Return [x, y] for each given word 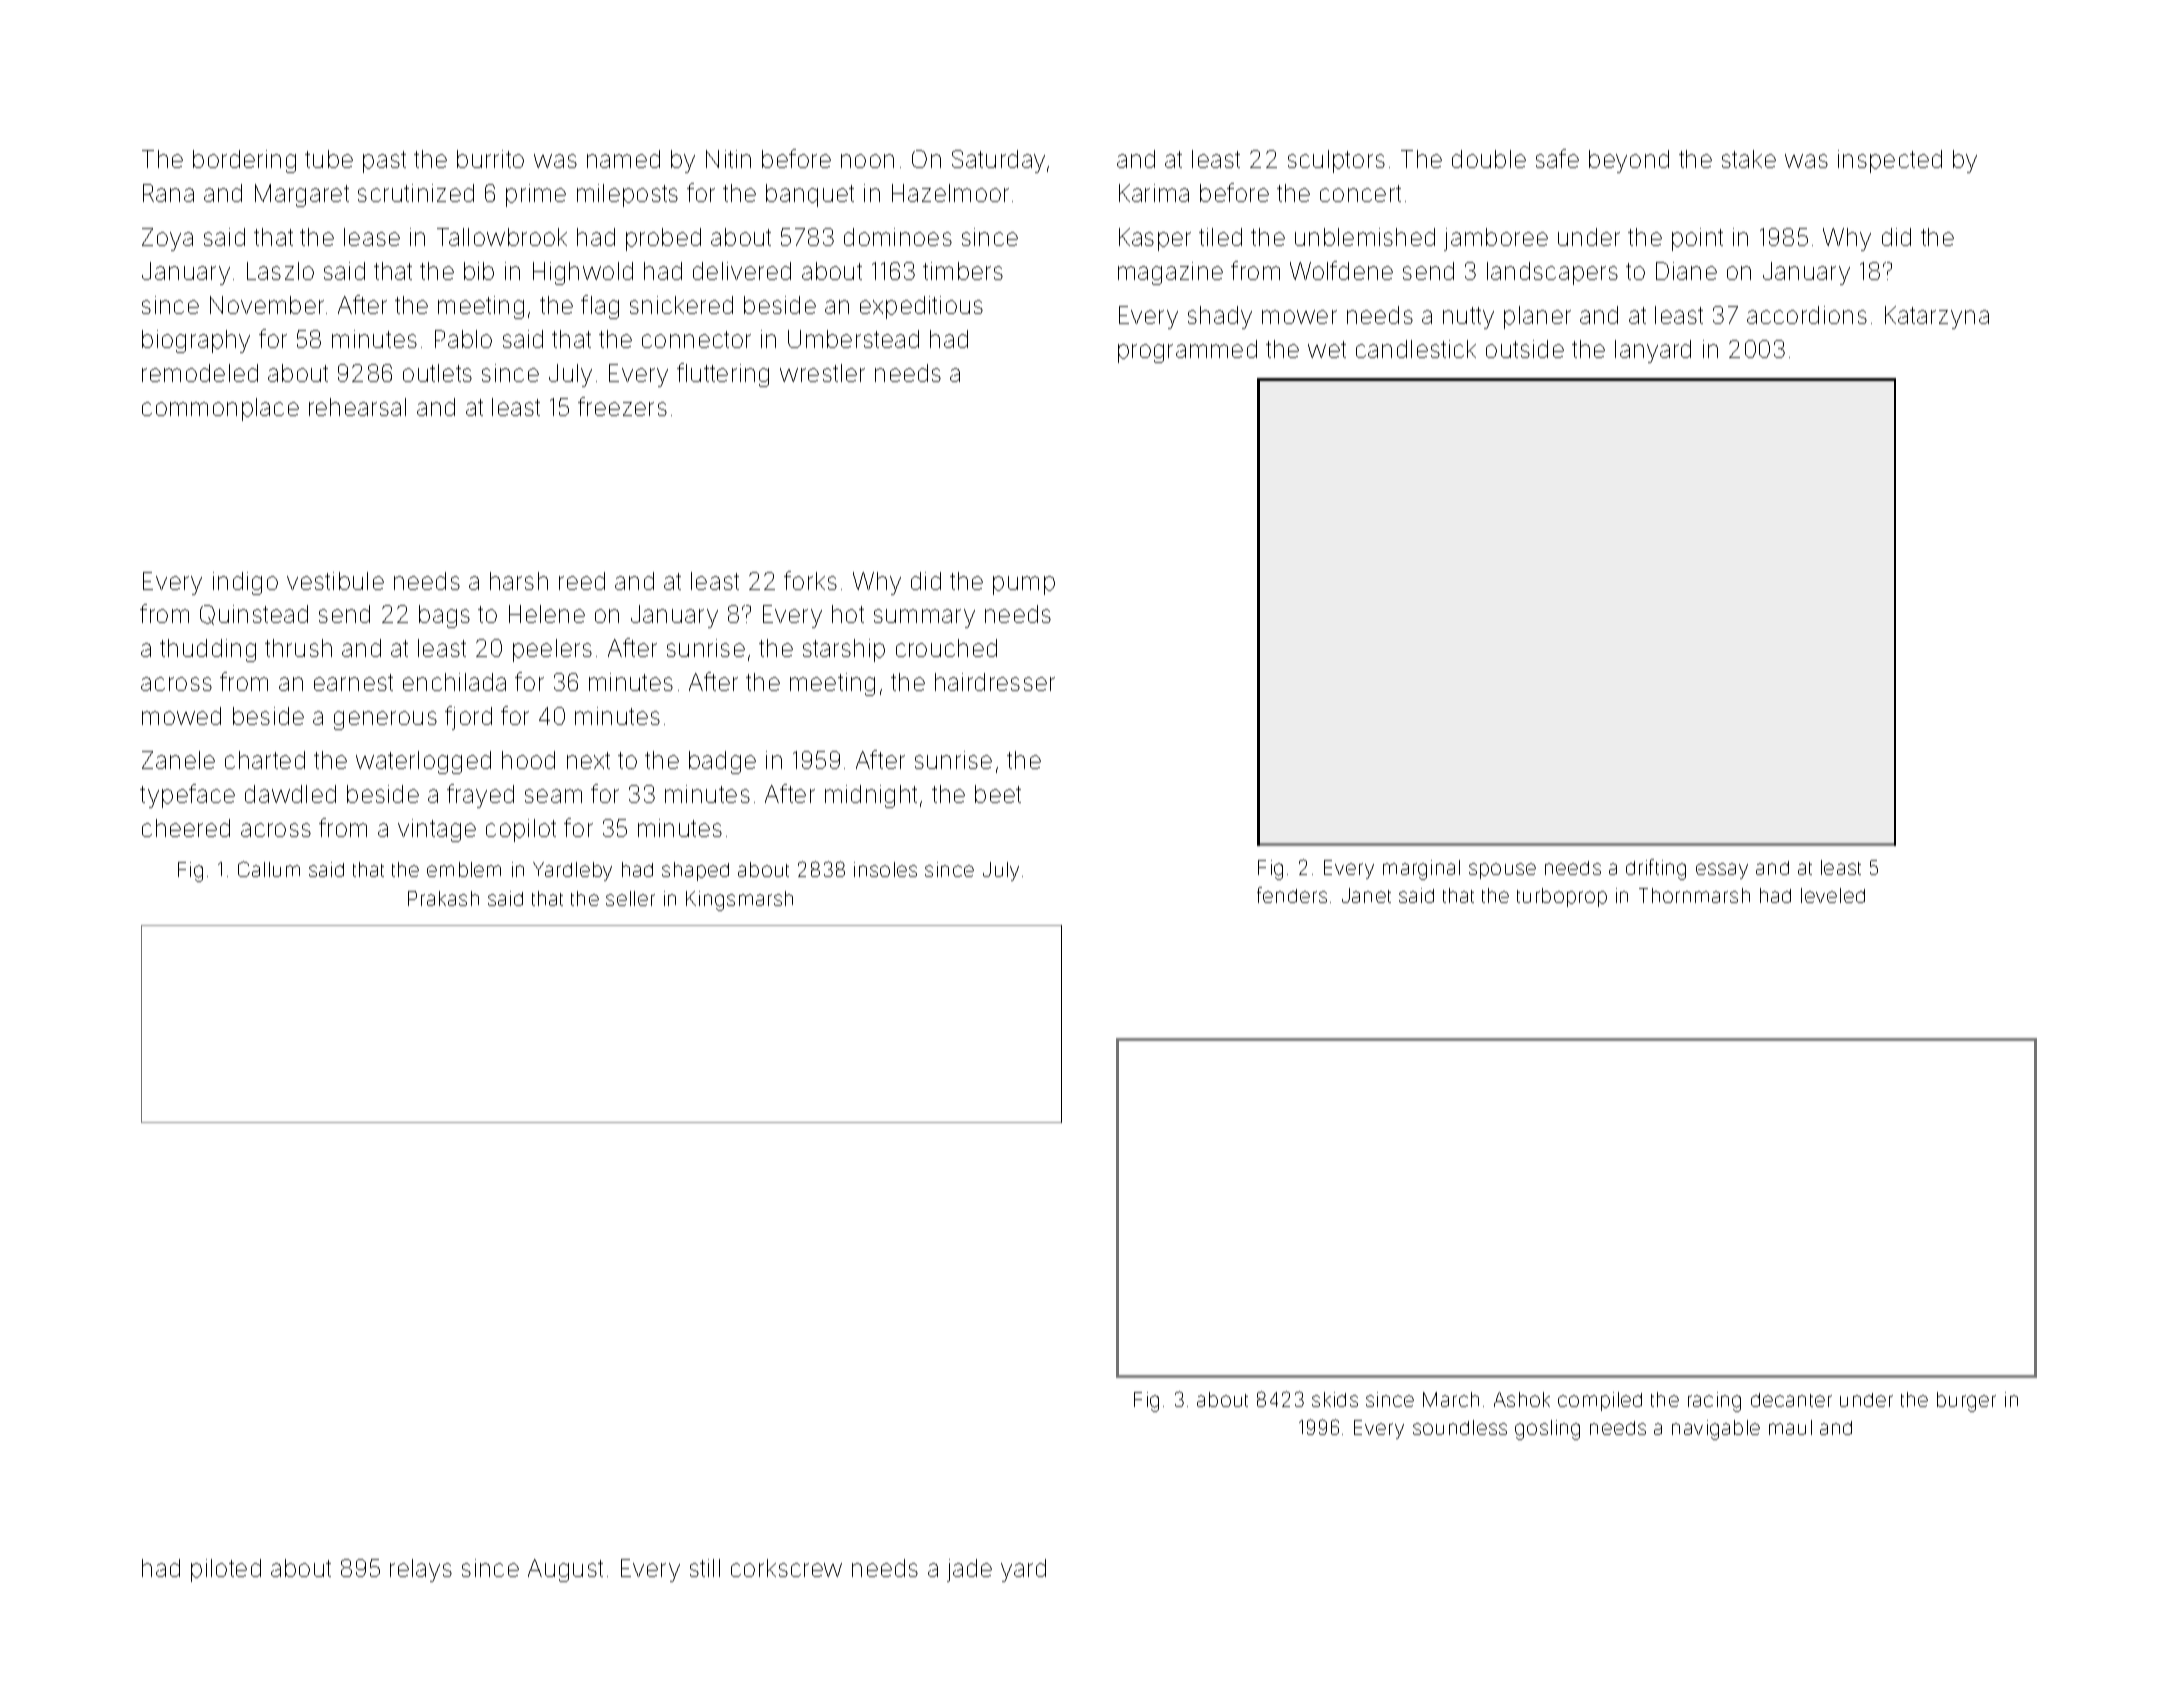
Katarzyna [1937, 317]
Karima [1154, 193]
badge [722, 762]
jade [969, 1570]
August [565, 1570]
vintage [437, 830]
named [623, 159]
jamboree [1496, 239]
